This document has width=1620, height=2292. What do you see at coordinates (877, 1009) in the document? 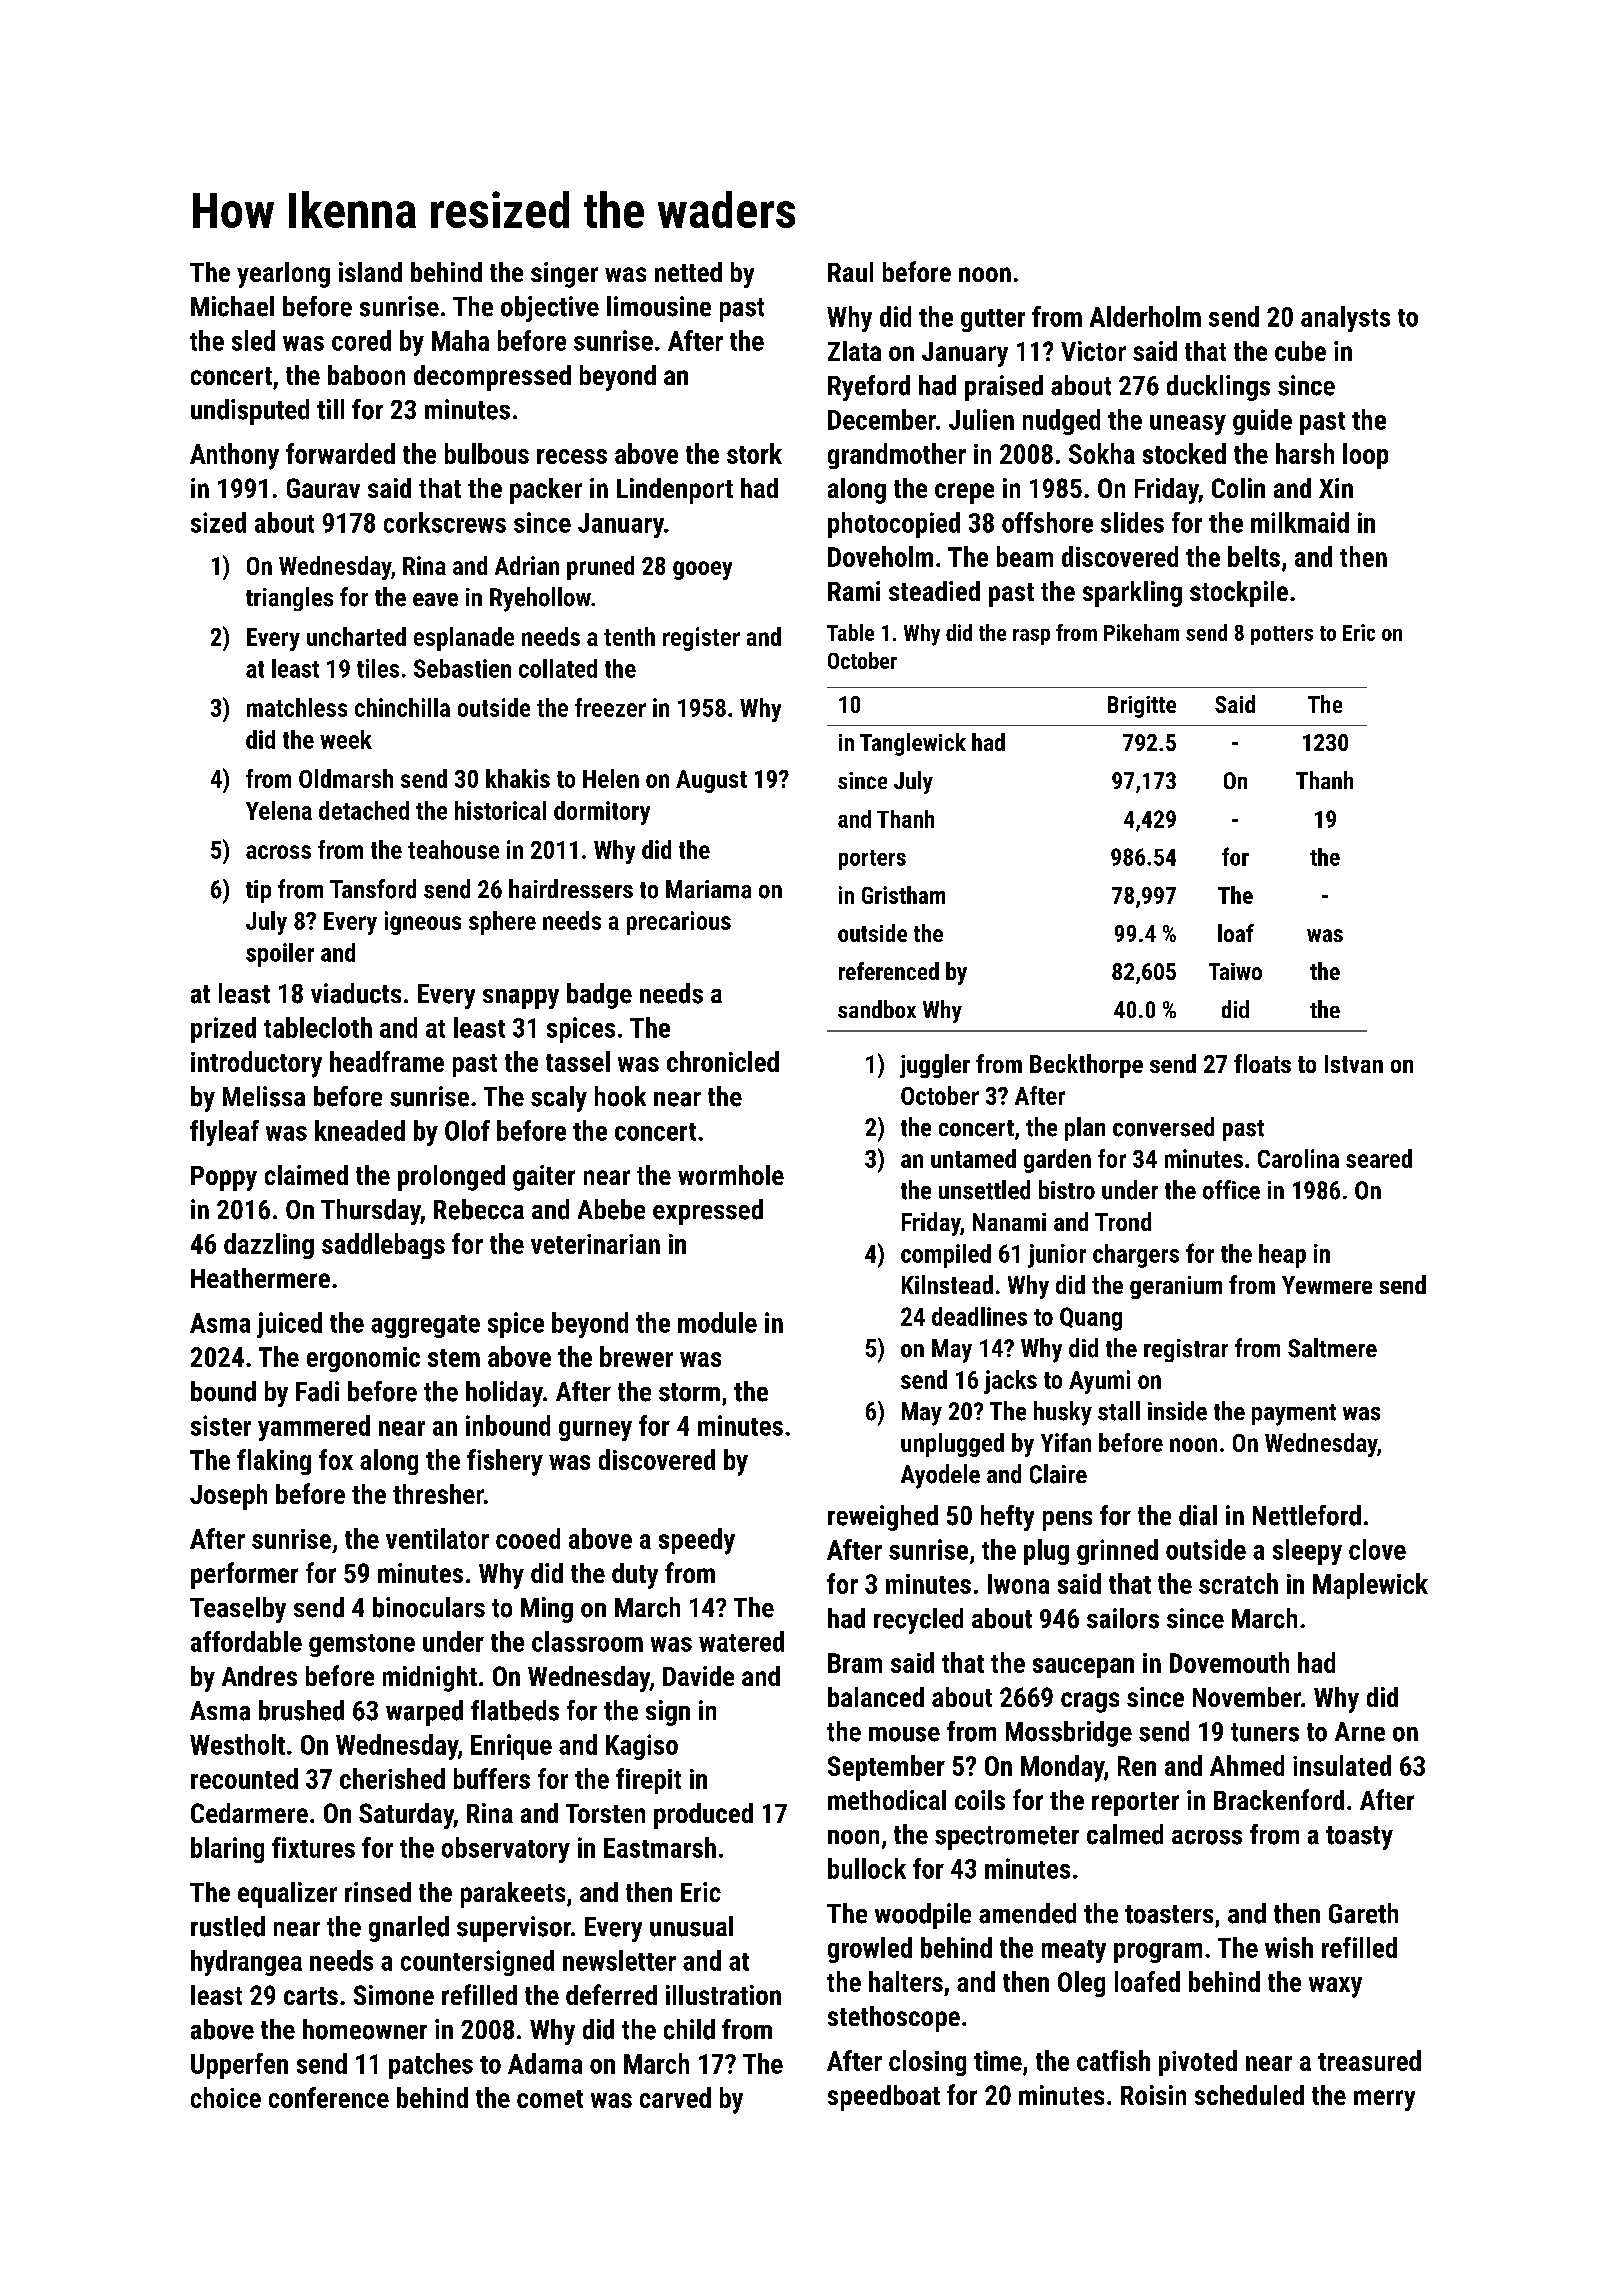
I see `sandbox` at bounding box center [877, 1009].
